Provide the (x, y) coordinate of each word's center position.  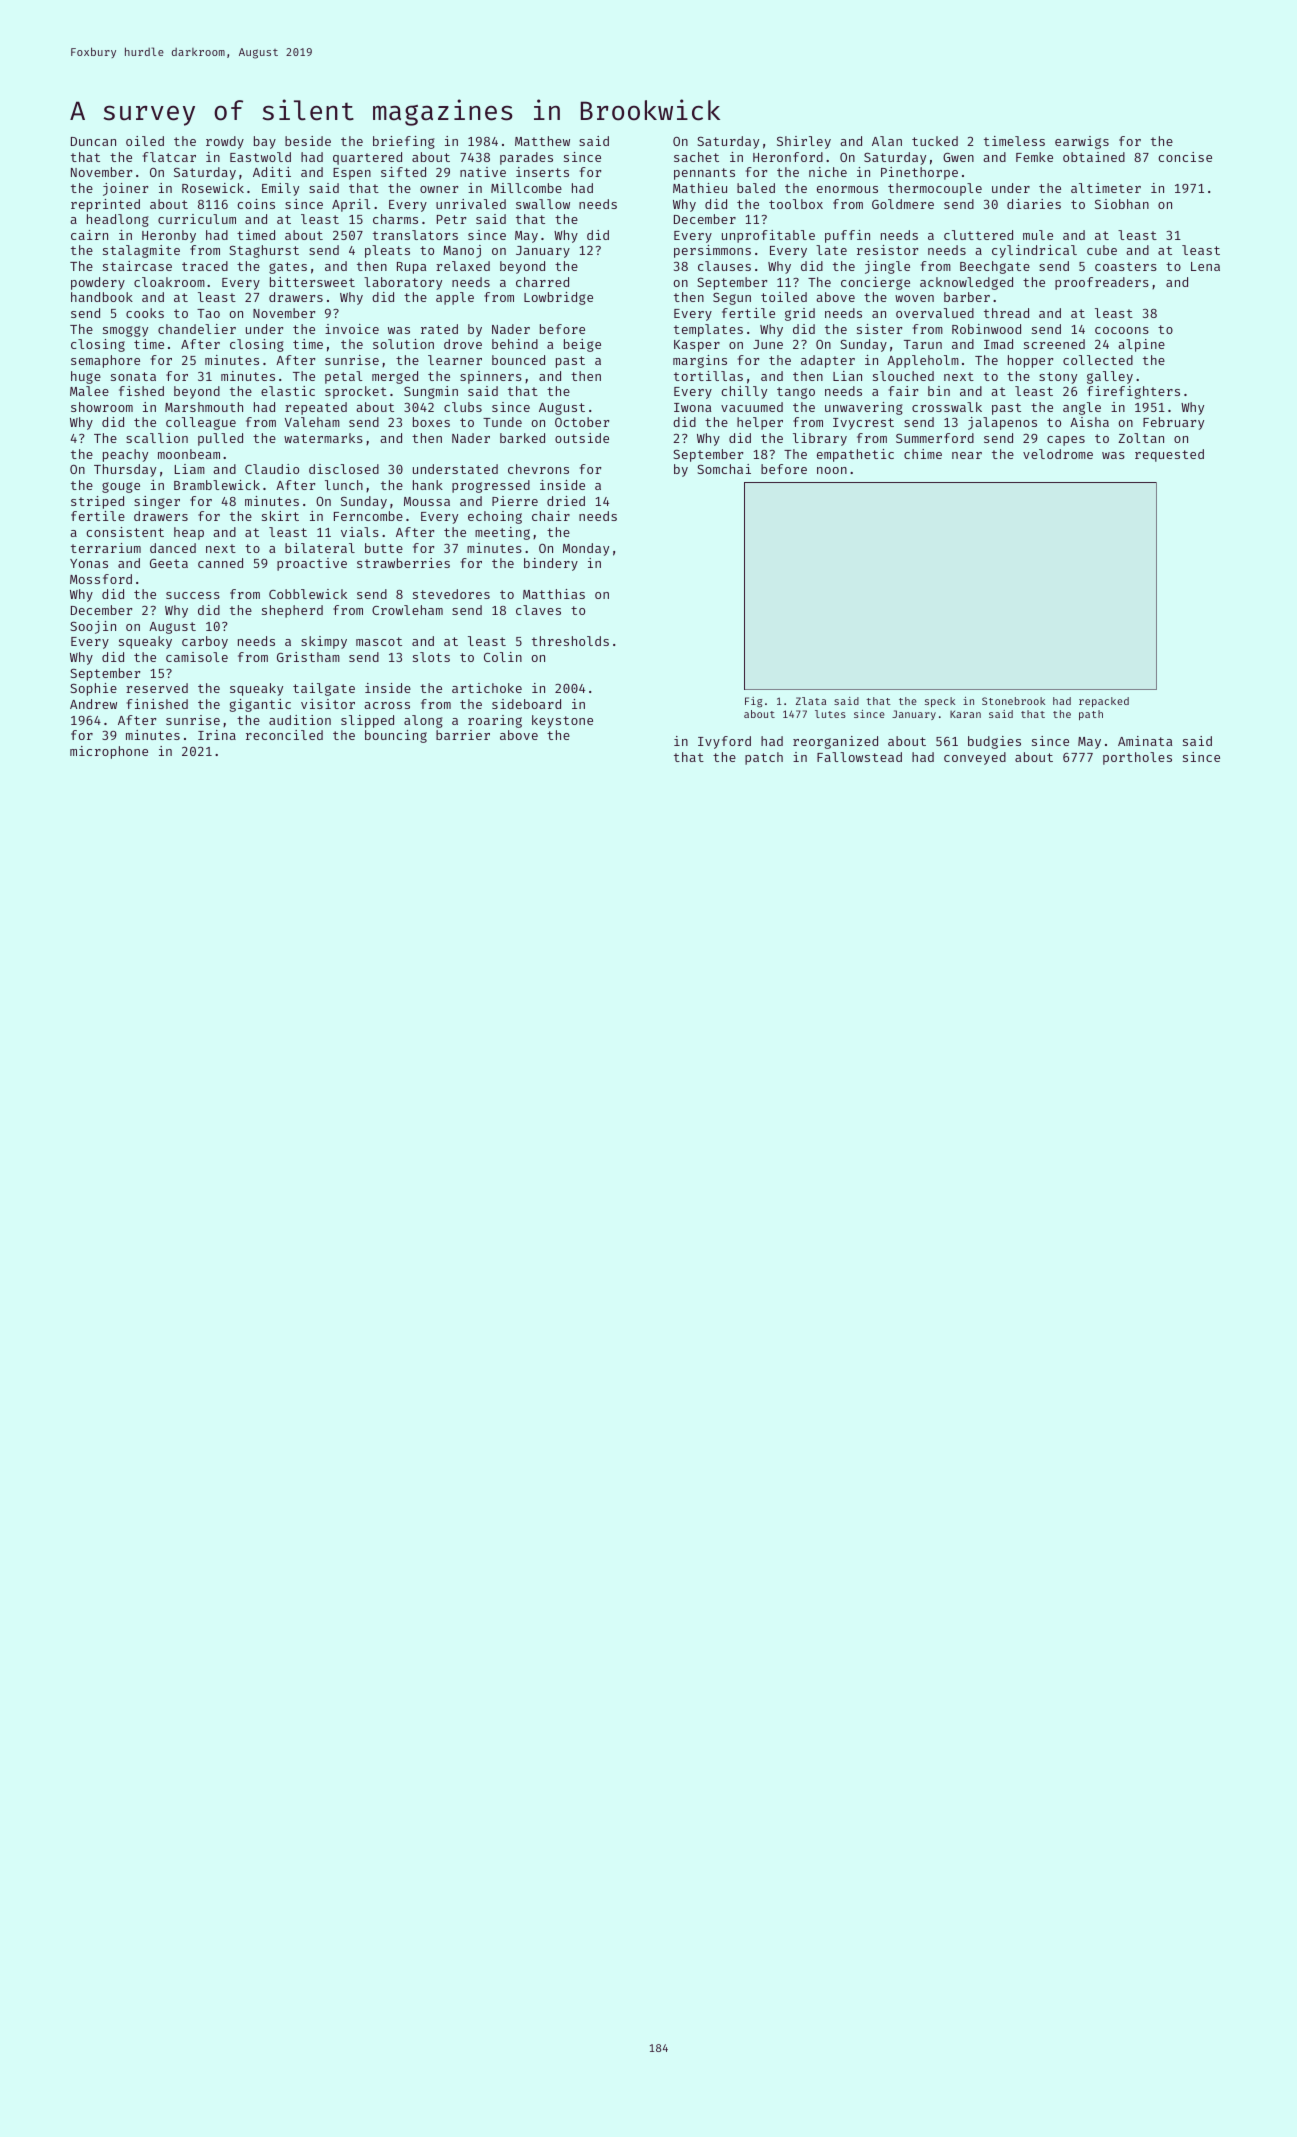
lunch (344, 485)
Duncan (93, 141)
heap (189, 533)
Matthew (542, 141)
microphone (109, 752)
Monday (586, 549)
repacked (1104, 702)
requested (1169, 455)
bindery (551, 564)
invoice (352, 329)
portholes (1137, 758)
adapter (828, 361)
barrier (463, 735)
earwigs (1082, 142)
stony (1058, 378)
